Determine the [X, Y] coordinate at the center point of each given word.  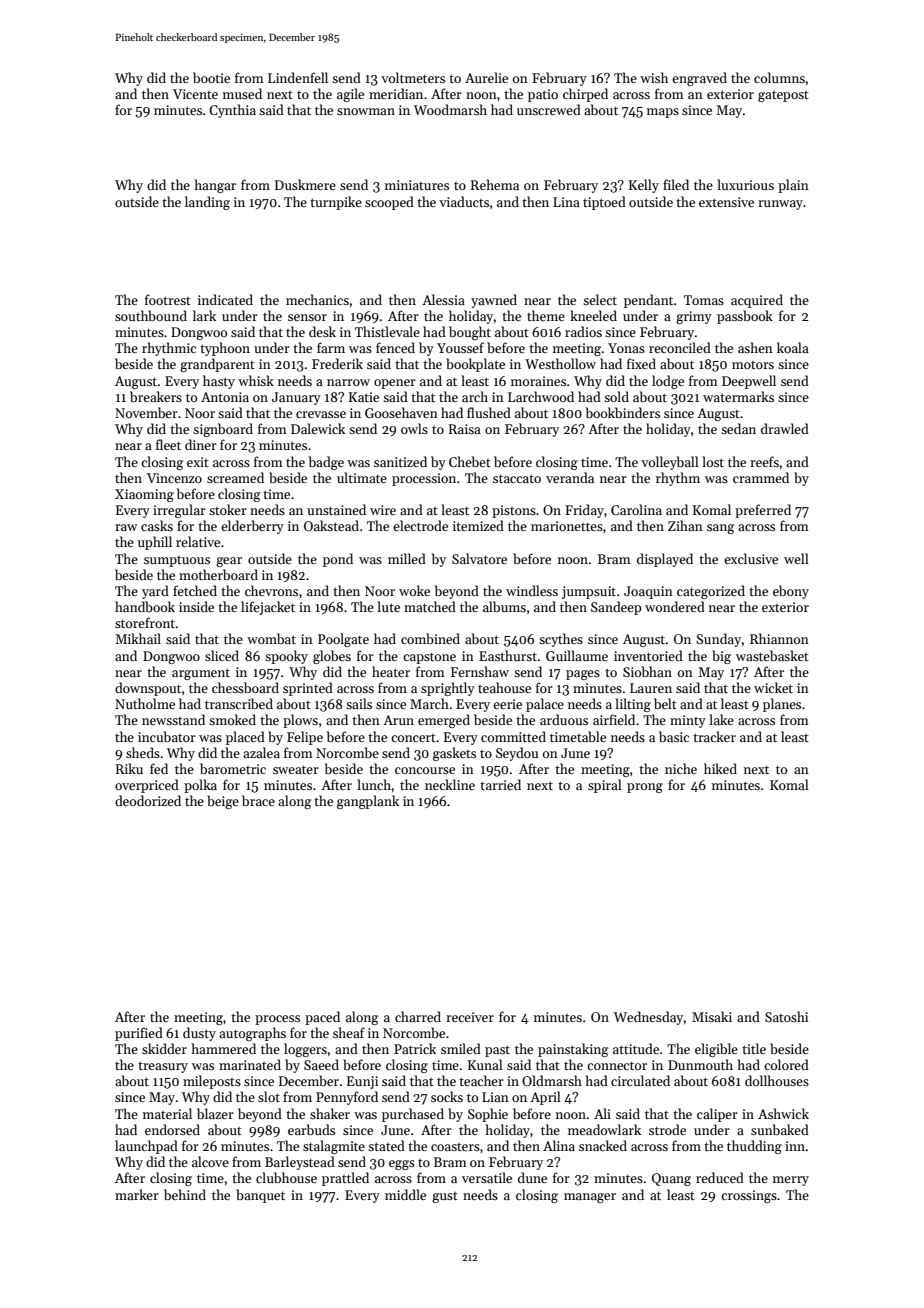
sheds [143, 752]
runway [780, 205]
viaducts [464, 201]
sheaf [349, 1032]
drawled [785, 428]
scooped [389, 203]
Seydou [517, 754]
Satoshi [786, 1016]
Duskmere [305, 184]
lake [721, 719]
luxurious [745, 184]
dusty [199, 1034]
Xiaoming [144, 495]
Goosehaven [401, 412]
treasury [163, 1067]
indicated [225, 299]
